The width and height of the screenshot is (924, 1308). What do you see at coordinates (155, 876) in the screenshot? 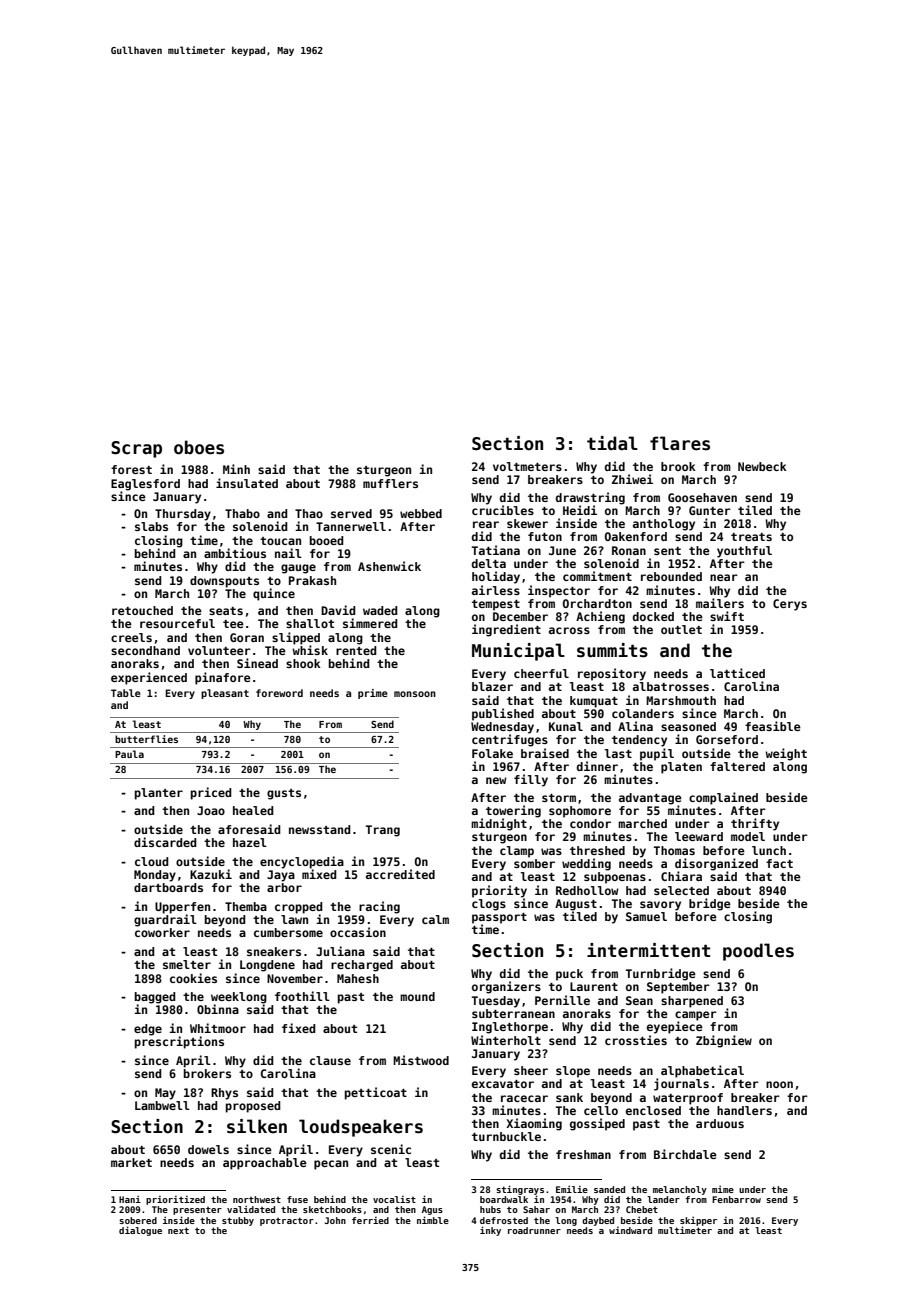
I see `Monday` at bounding box center [155, 876].
